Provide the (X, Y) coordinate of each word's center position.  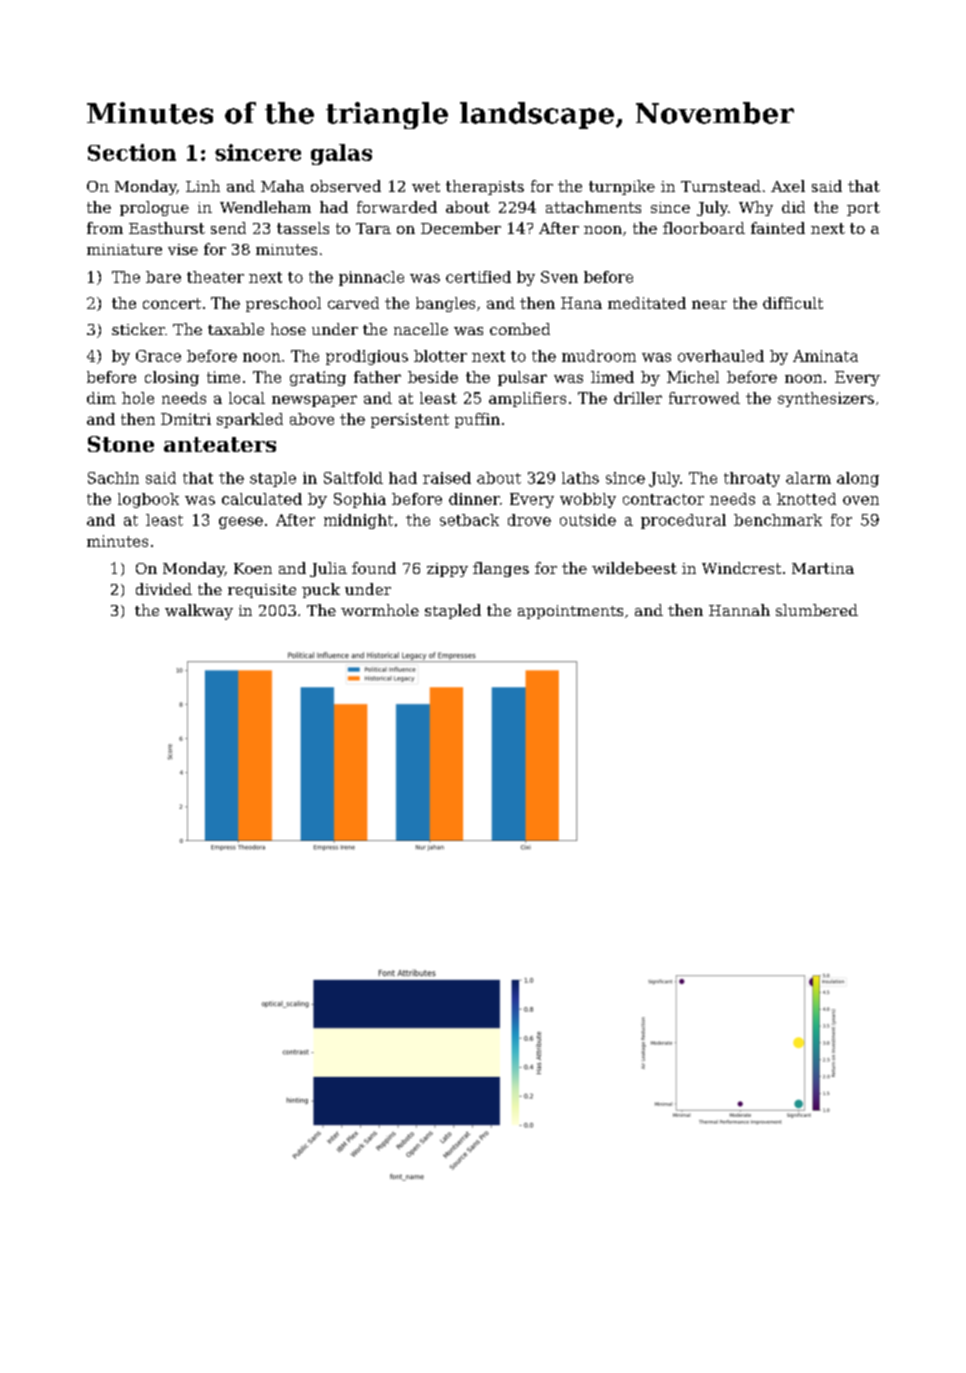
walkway (199, 612)
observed (346, 186)
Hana (581, 303)
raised (447, 478)
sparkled (250, 420)
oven (861, 500)
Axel (788, 186)
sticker (138, 329)
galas (341, 154)
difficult (793, 303)
